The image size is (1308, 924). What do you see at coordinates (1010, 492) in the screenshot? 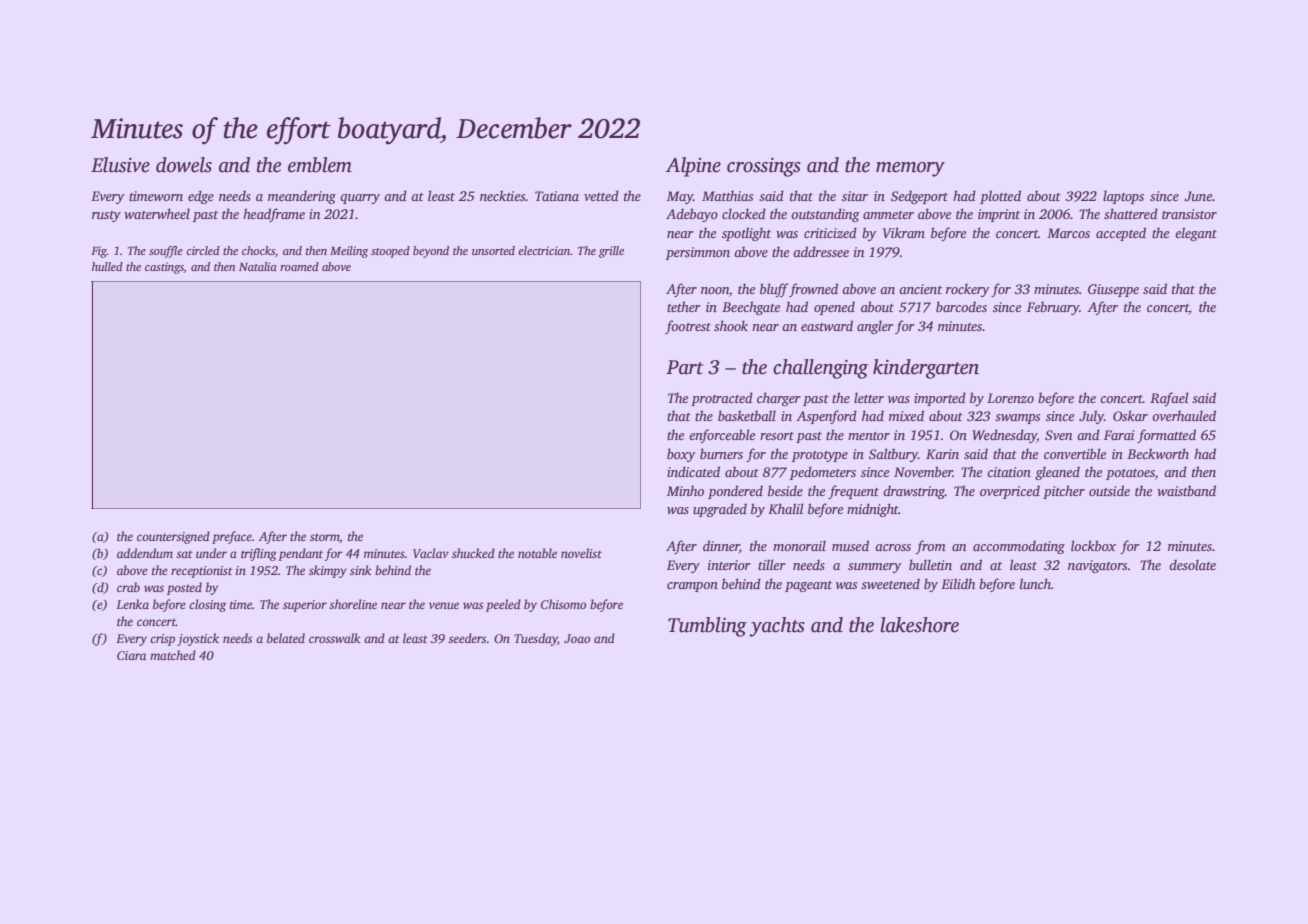
I see `overpriced` at bounding box center [1010, 492].
